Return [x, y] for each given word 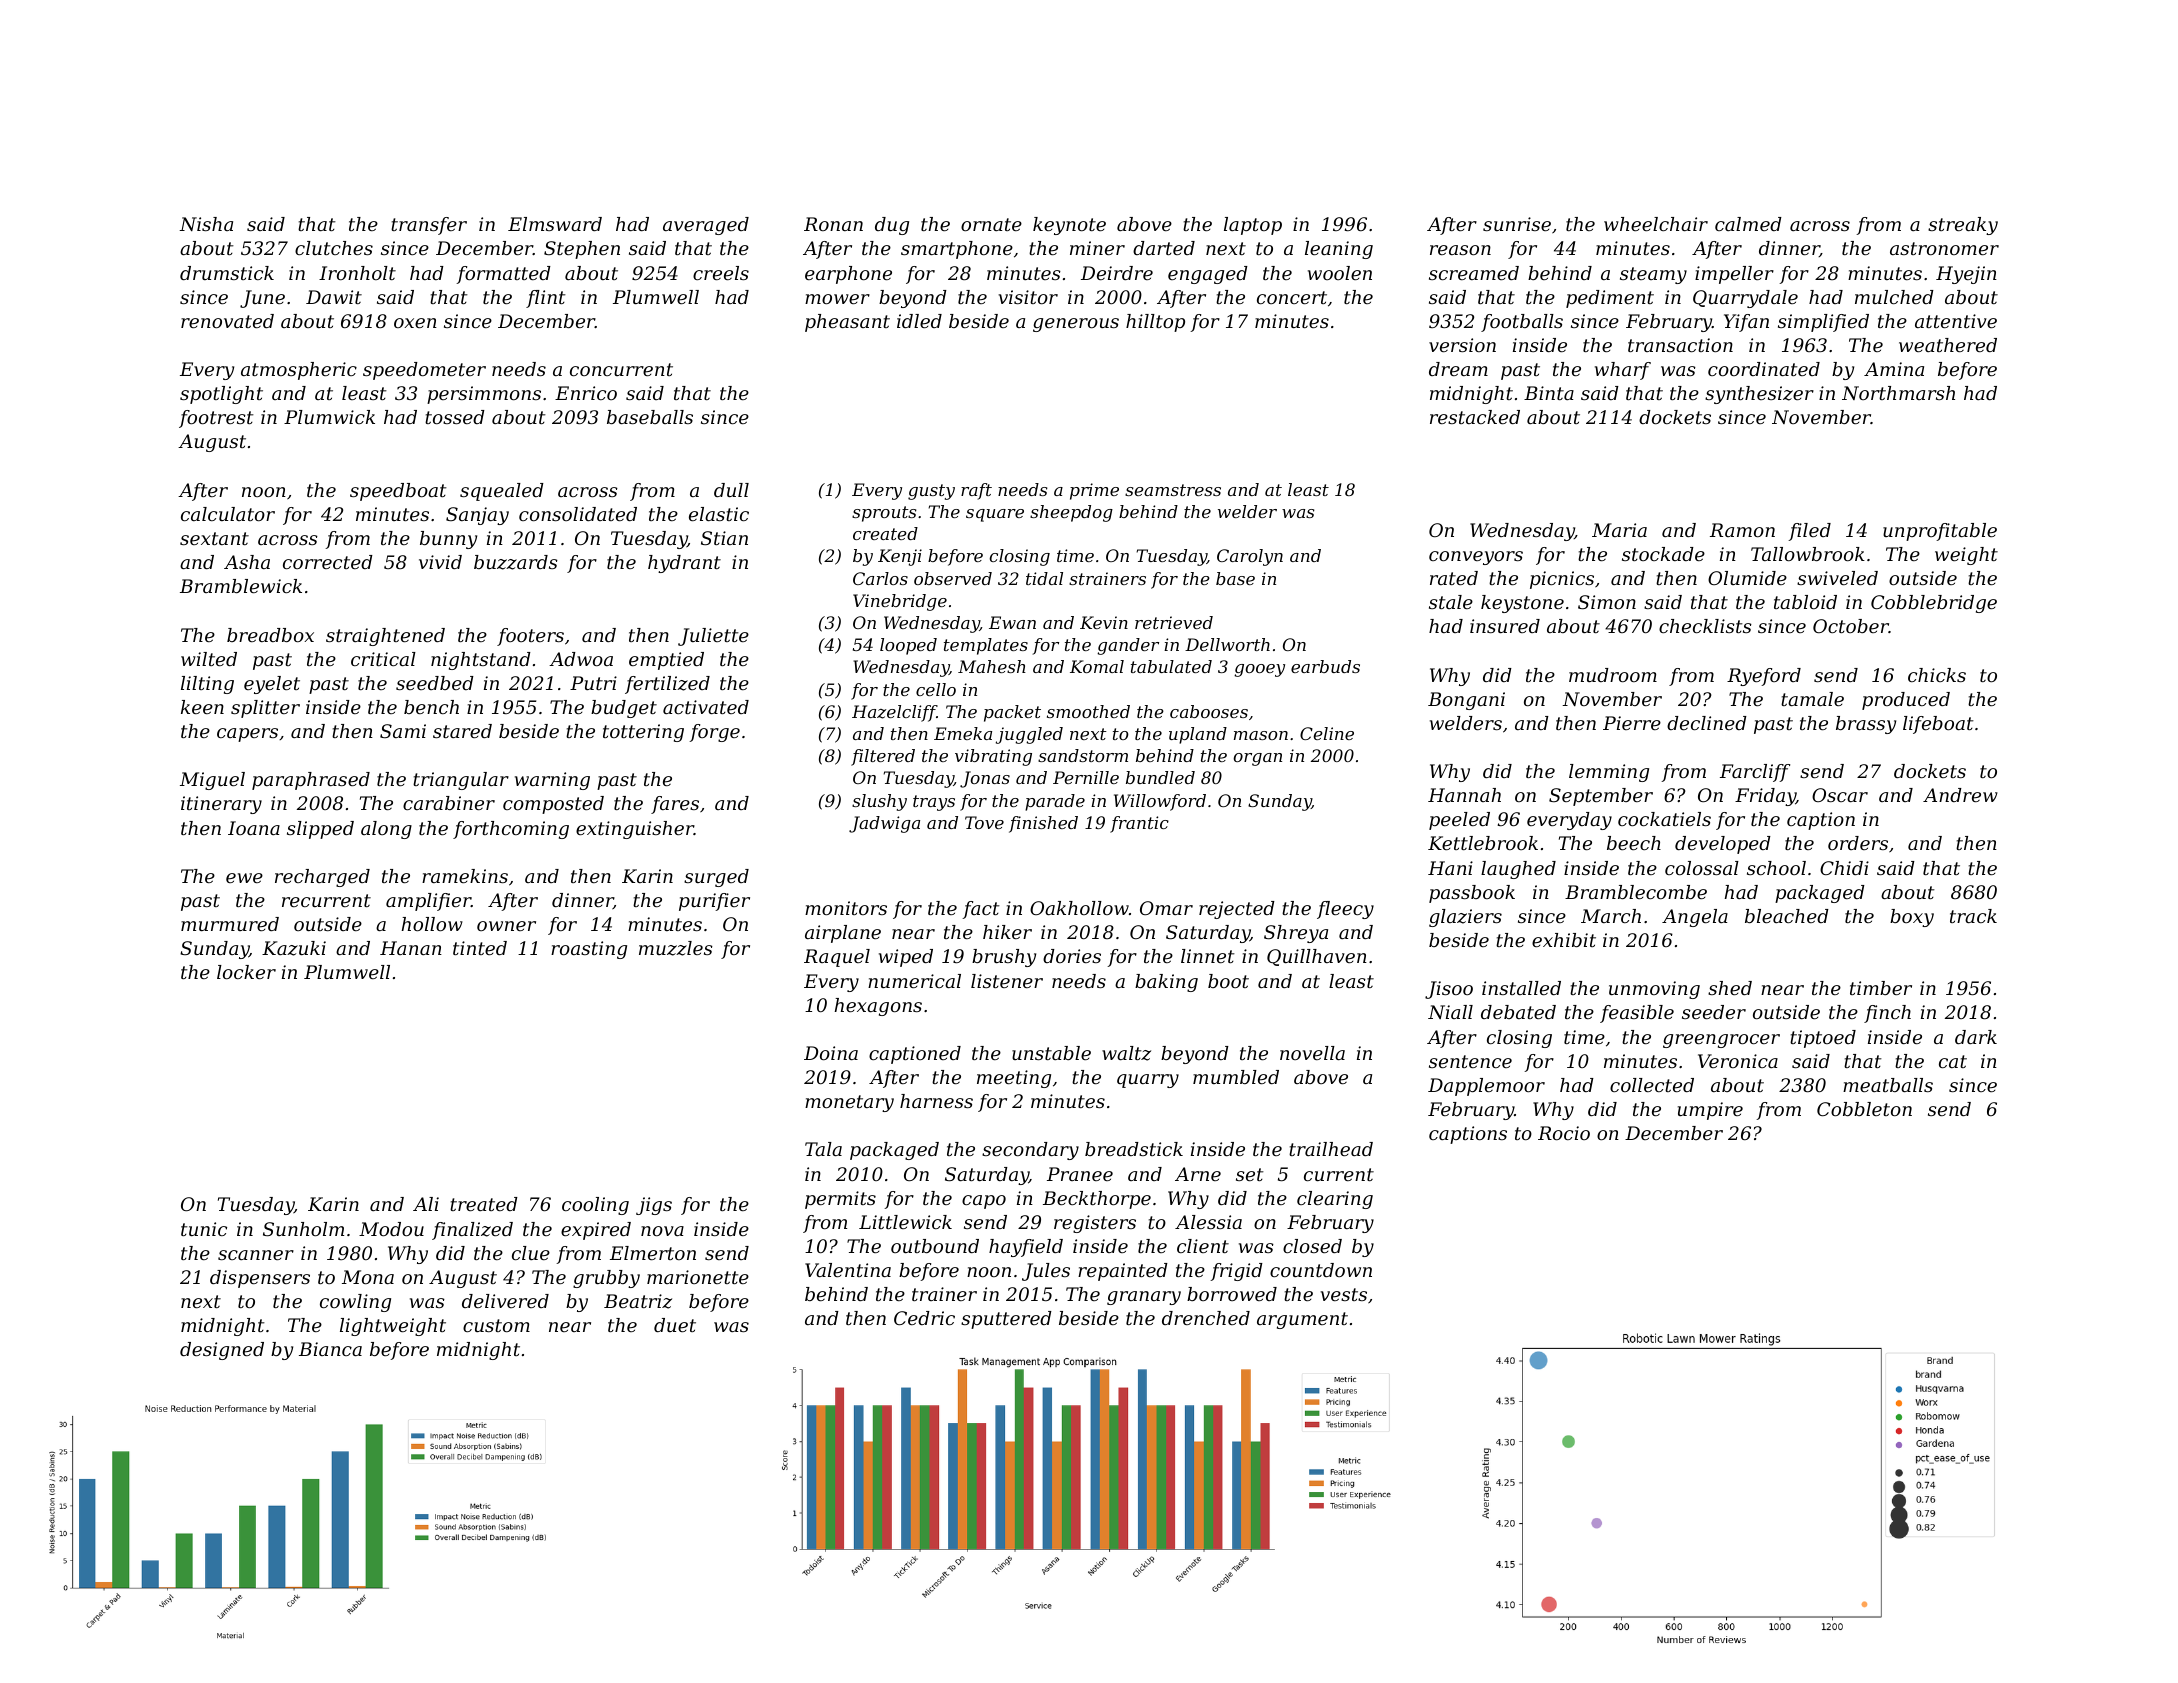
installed [1521, 988]
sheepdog [1071, 513]
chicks [1937, 675]
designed [222, 1351]
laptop [1253, 226]
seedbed [435, 683]
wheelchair [1656, 224]
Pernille [1086, 777]
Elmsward [555, 224]
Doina [831, 1053]
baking [1166, 983]
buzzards [516, 562]
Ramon [1742, 530]
